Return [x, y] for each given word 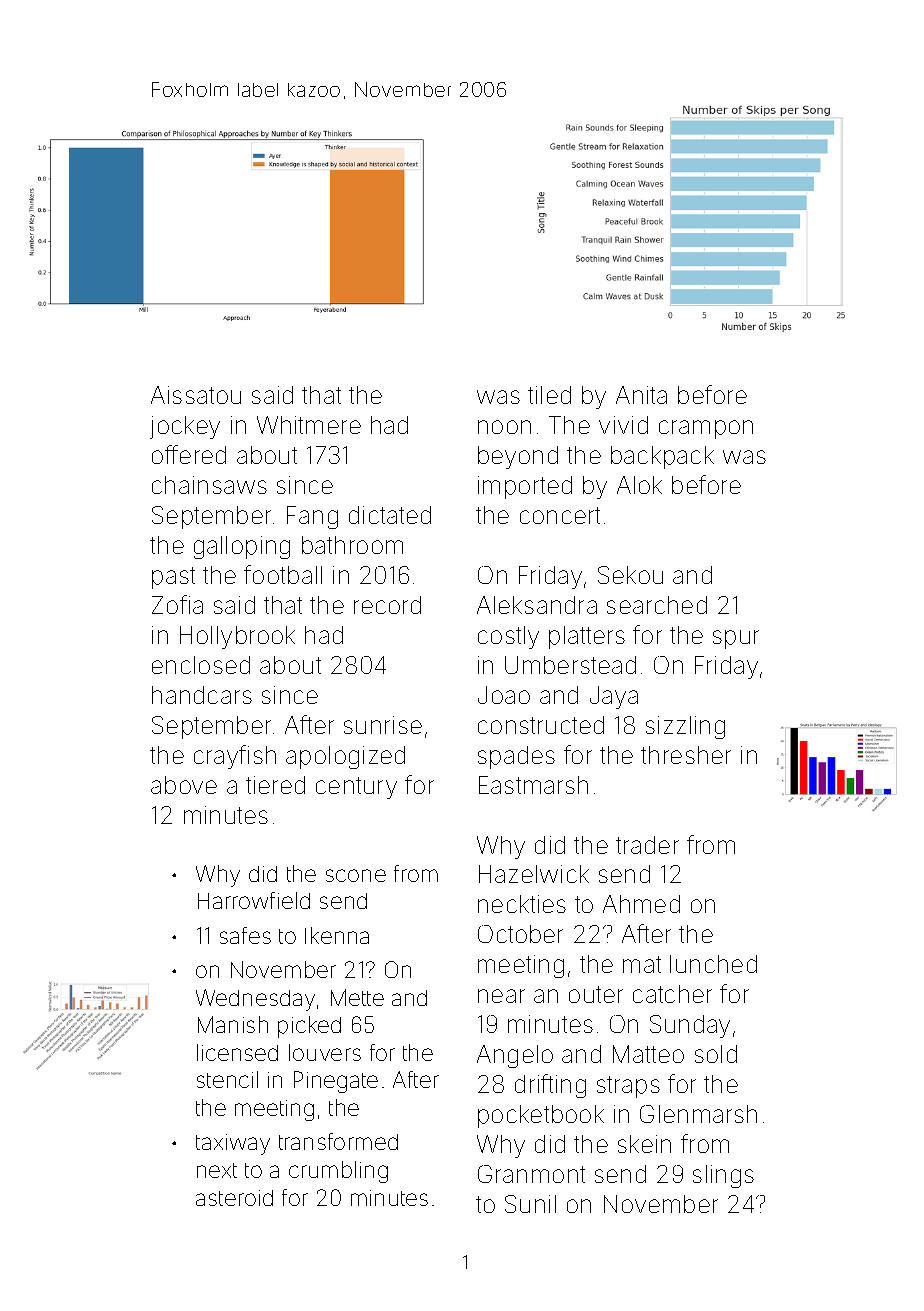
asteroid [234, 1198]
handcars [202, 695]
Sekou [630, 575]
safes [245, 935]
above [184, 785]
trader [647, 845]
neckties [522, 904]
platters [587, 637]
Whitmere [309, 425]
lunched [713, 964]
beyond [518, 457]
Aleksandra [537, 605]
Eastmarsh [533, 785]
